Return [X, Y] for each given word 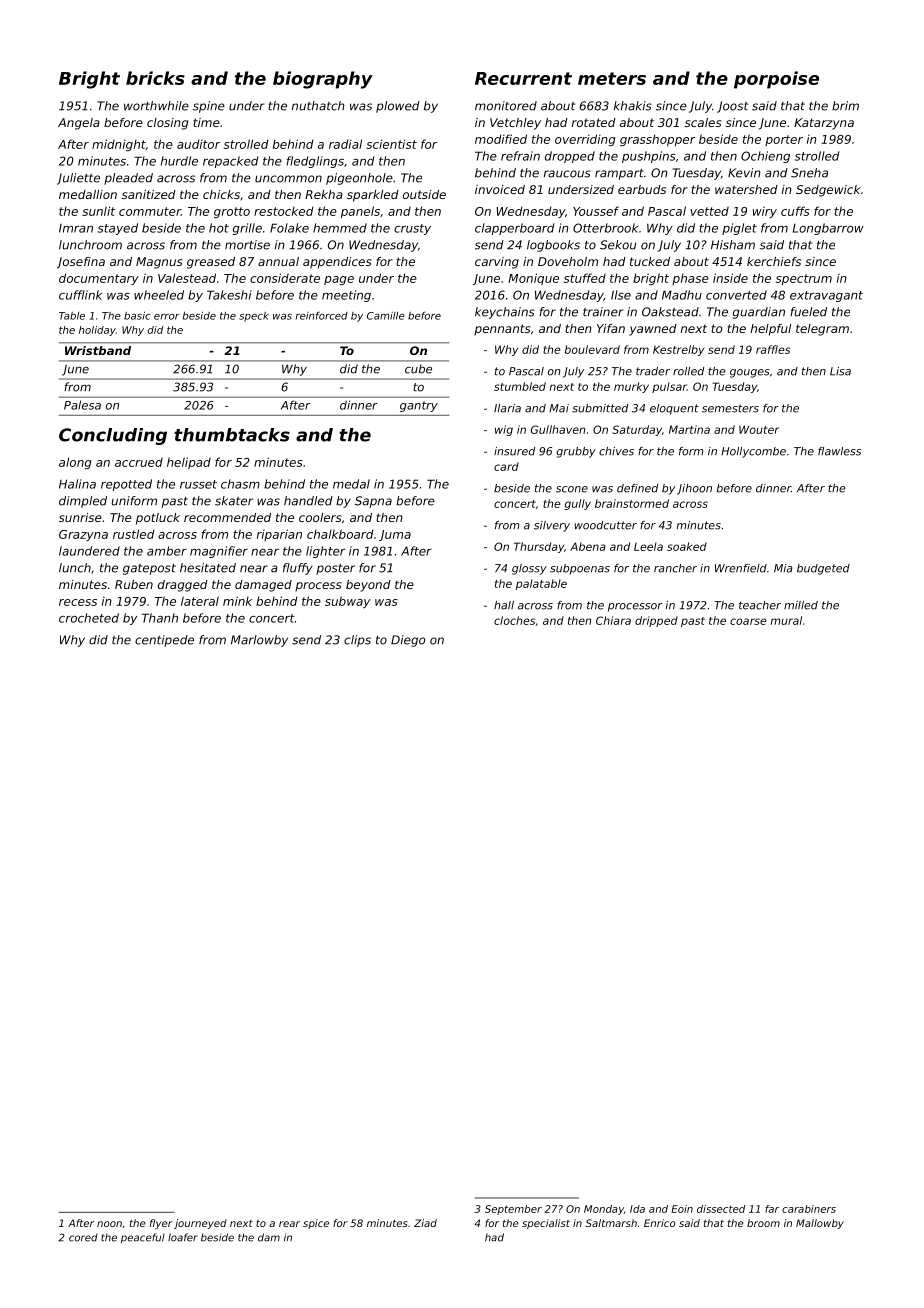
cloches [514, 620]
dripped [656, 621]
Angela [79, 124]
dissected [721, 1209]
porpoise [776, 80]
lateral [200, 601]
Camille [386, 316]
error [167, 317]
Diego [408, 641]
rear [289, 1224]
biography [323, 80]
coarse [748, 621]
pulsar [669, 387]
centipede [164, 641]
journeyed [200, 1224]
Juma [395, 535]
